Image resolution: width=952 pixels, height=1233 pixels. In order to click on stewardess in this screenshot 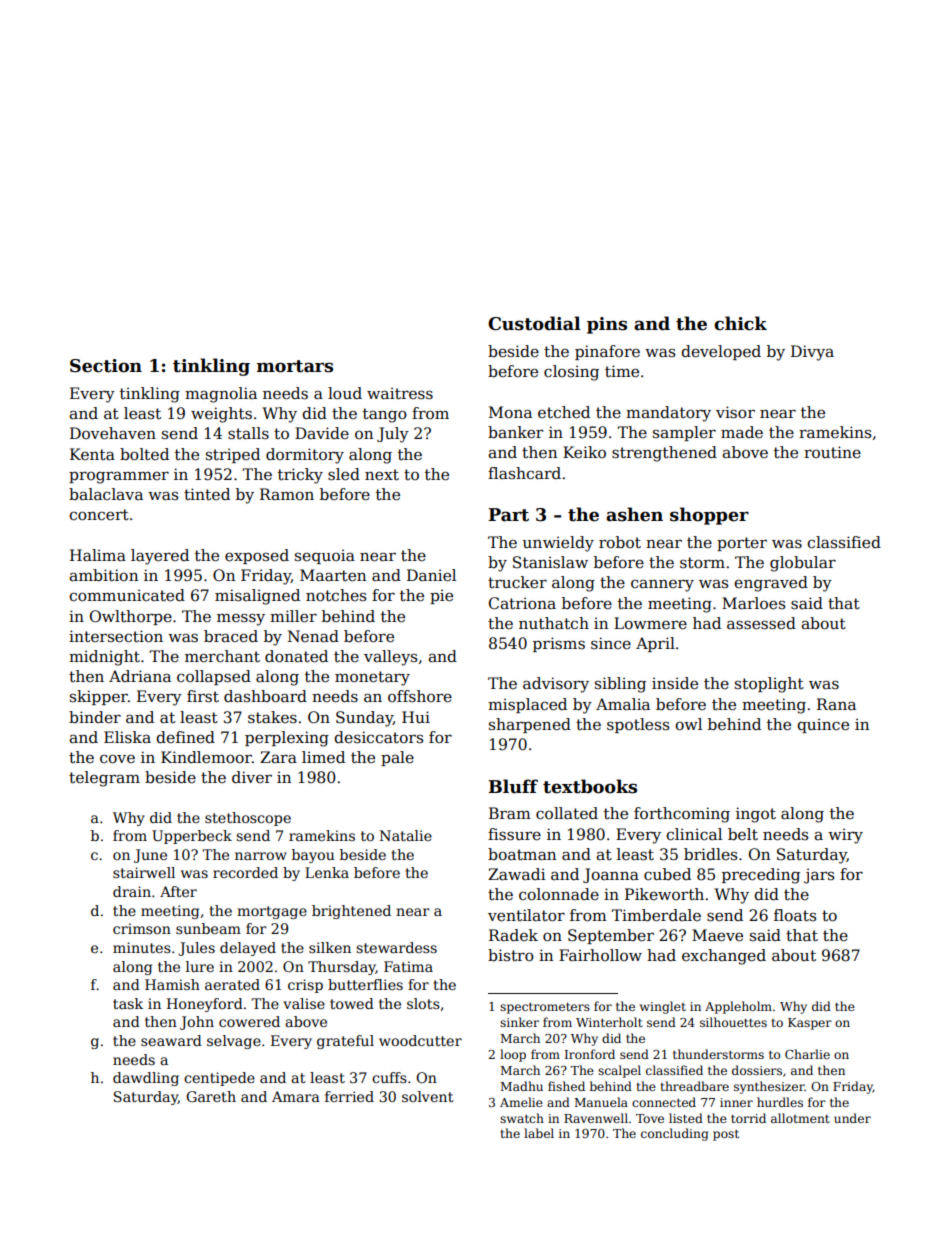, I will do `click(396, 947)`.
